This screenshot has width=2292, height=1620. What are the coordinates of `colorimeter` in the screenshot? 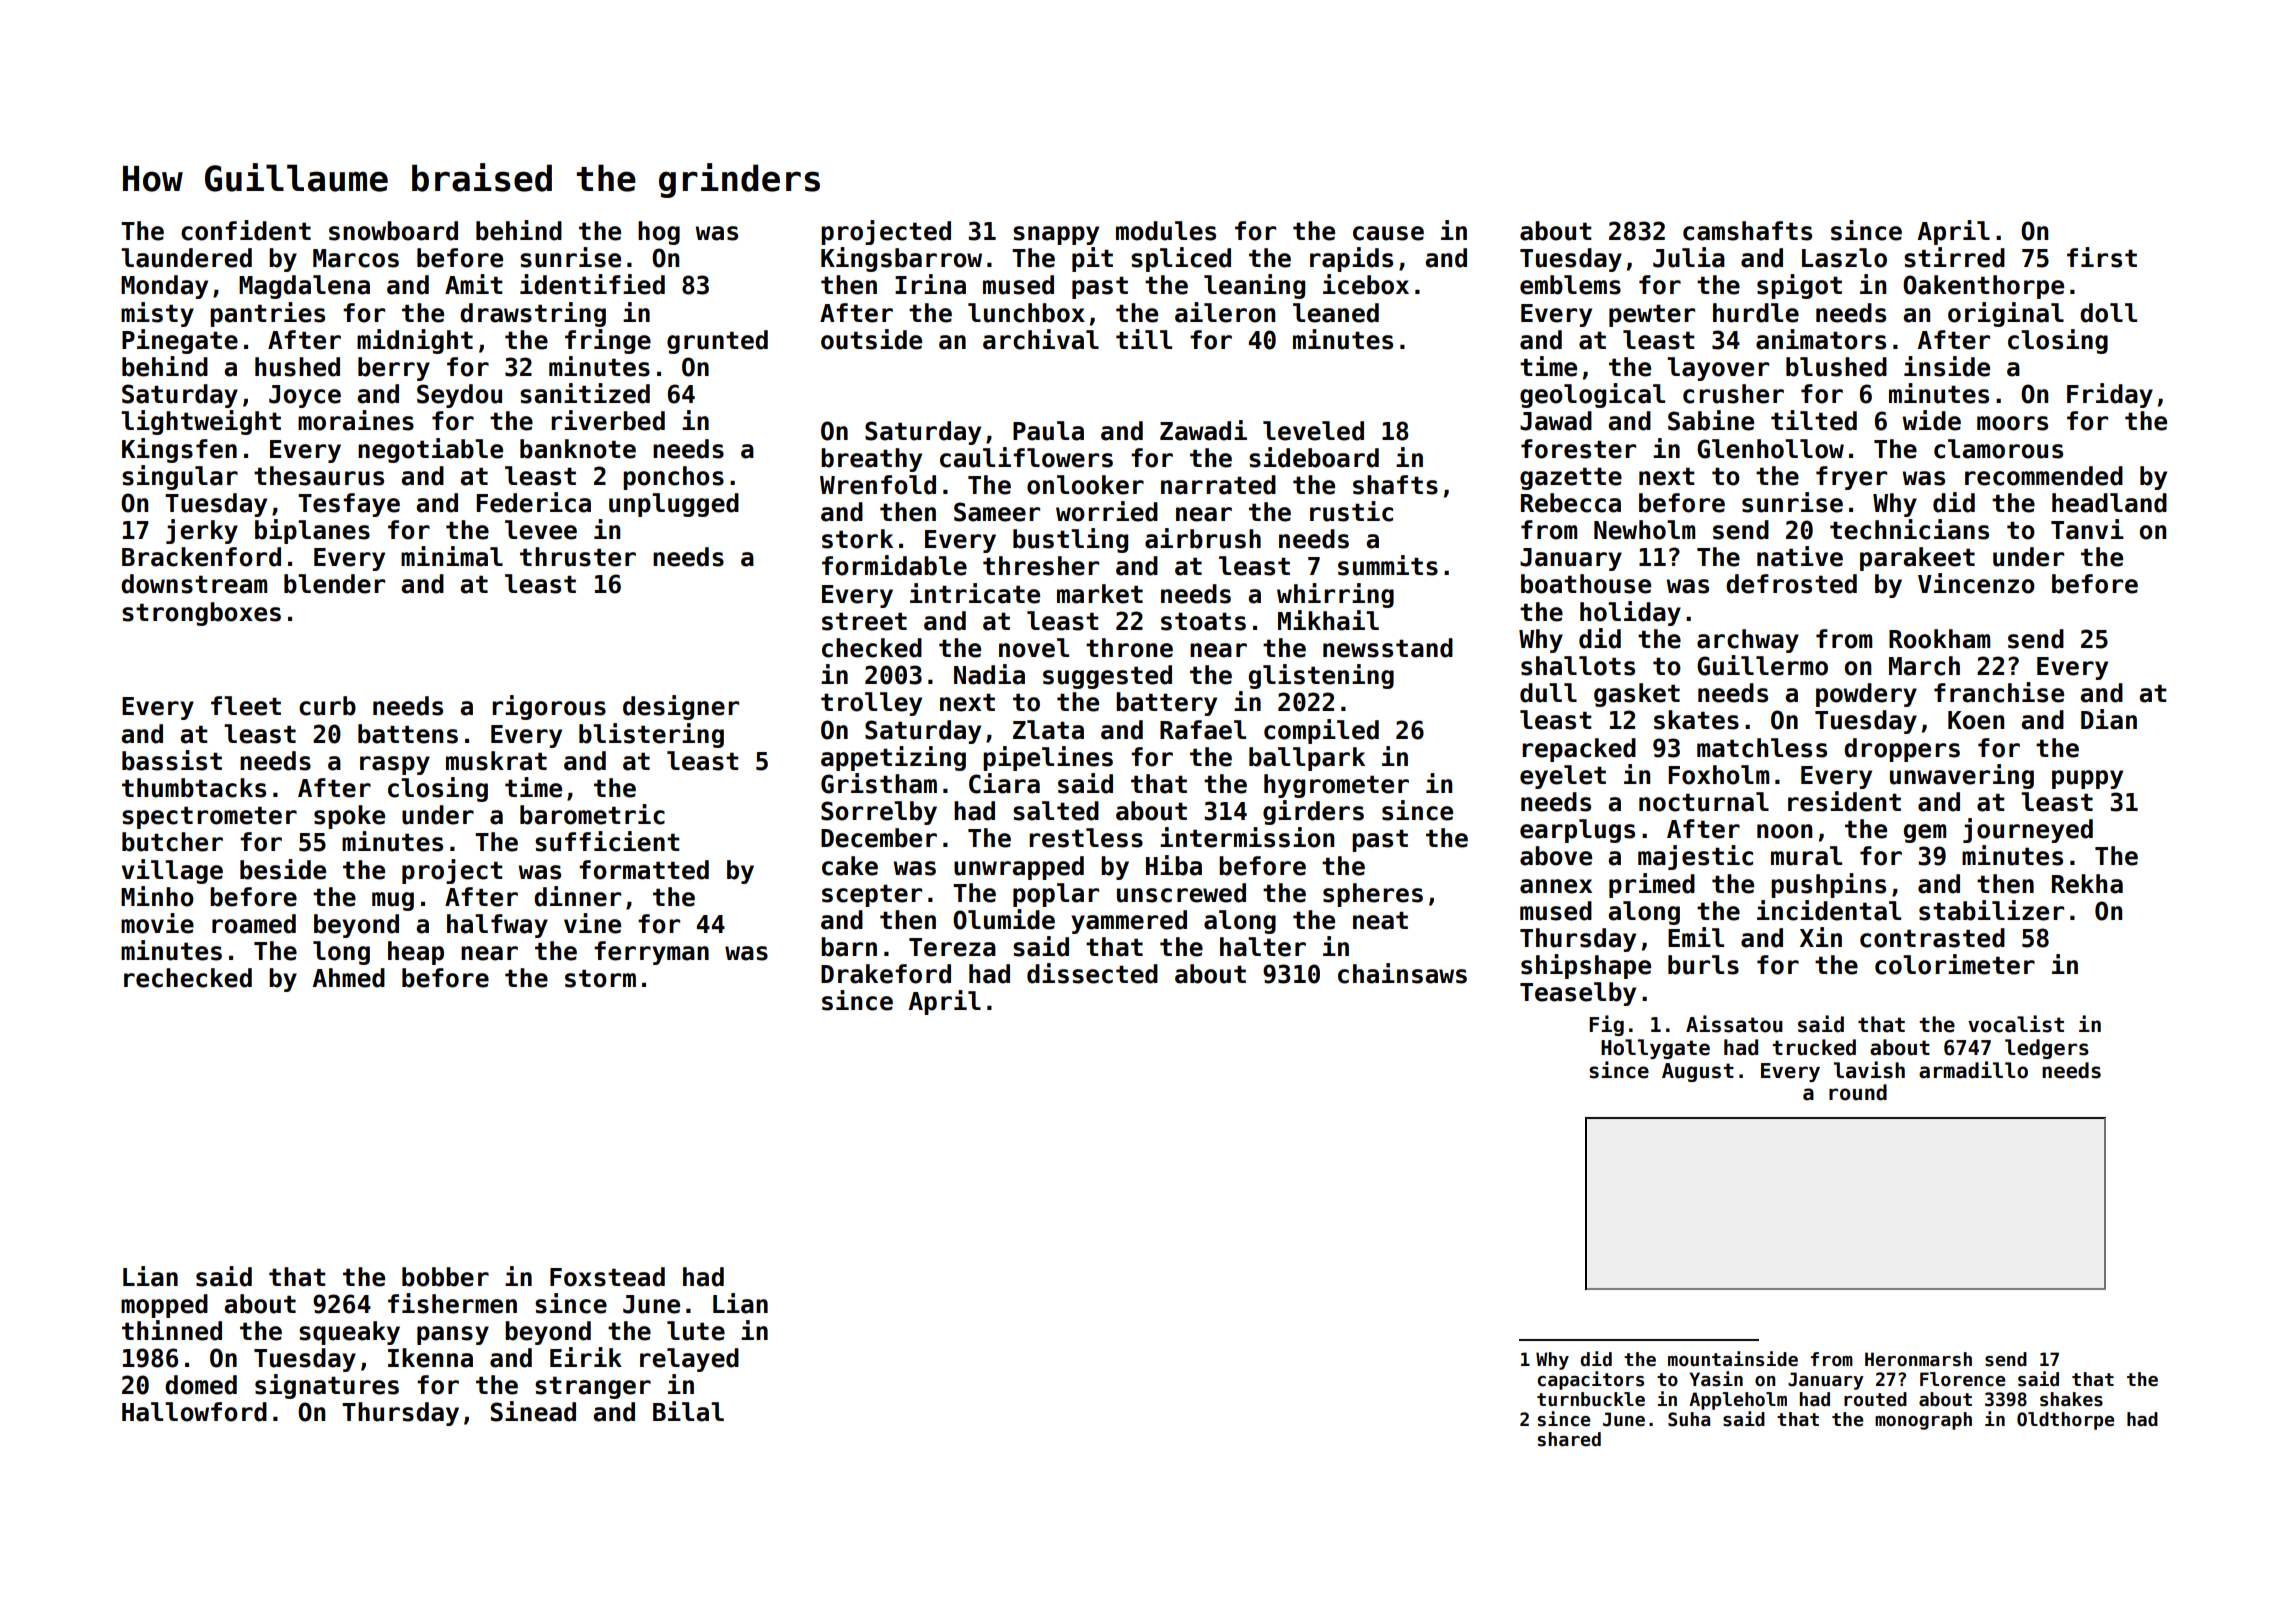 It's located at (1955, 964).
